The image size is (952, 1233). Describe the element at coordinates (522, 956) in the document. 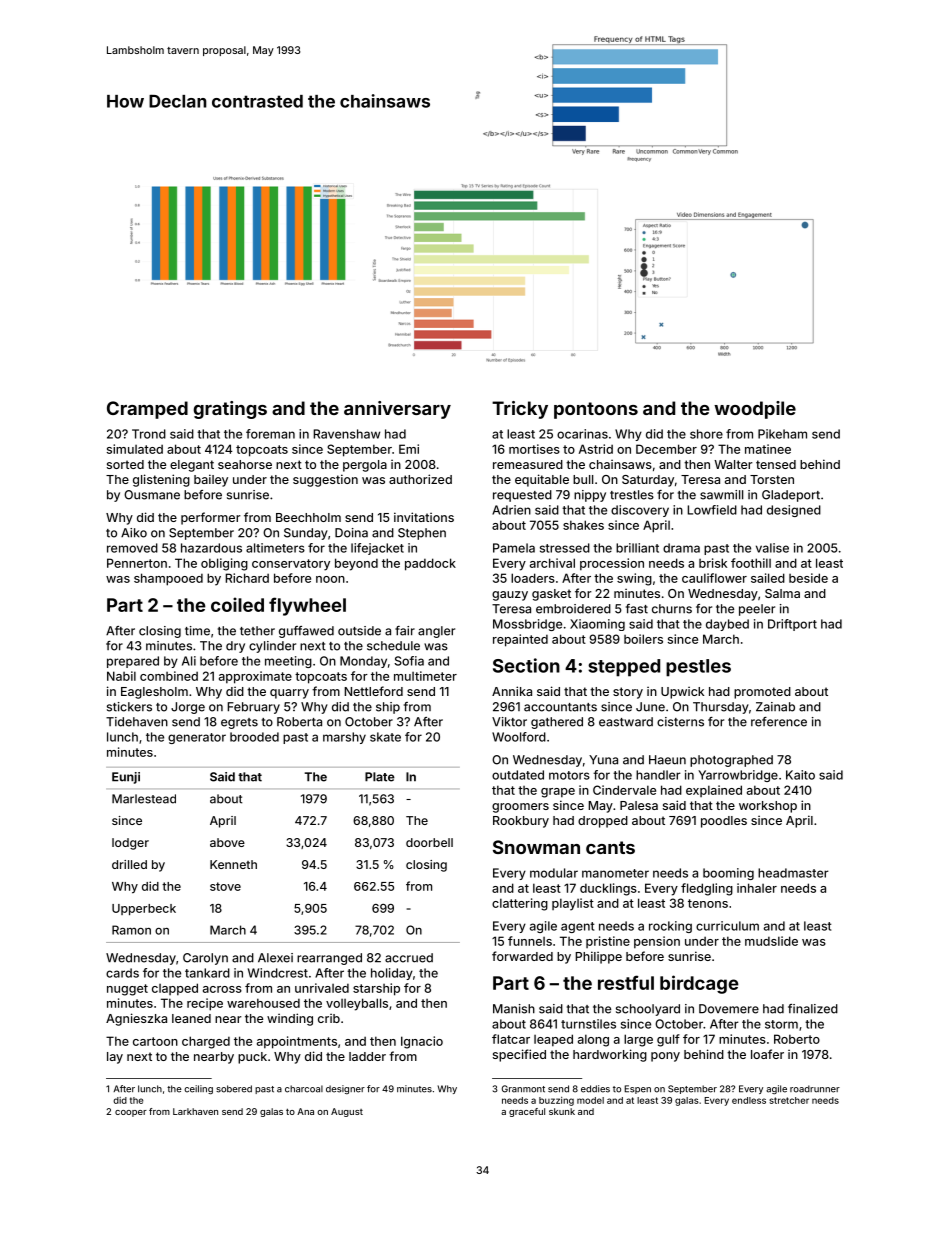

I see `forwarded` at that location.
